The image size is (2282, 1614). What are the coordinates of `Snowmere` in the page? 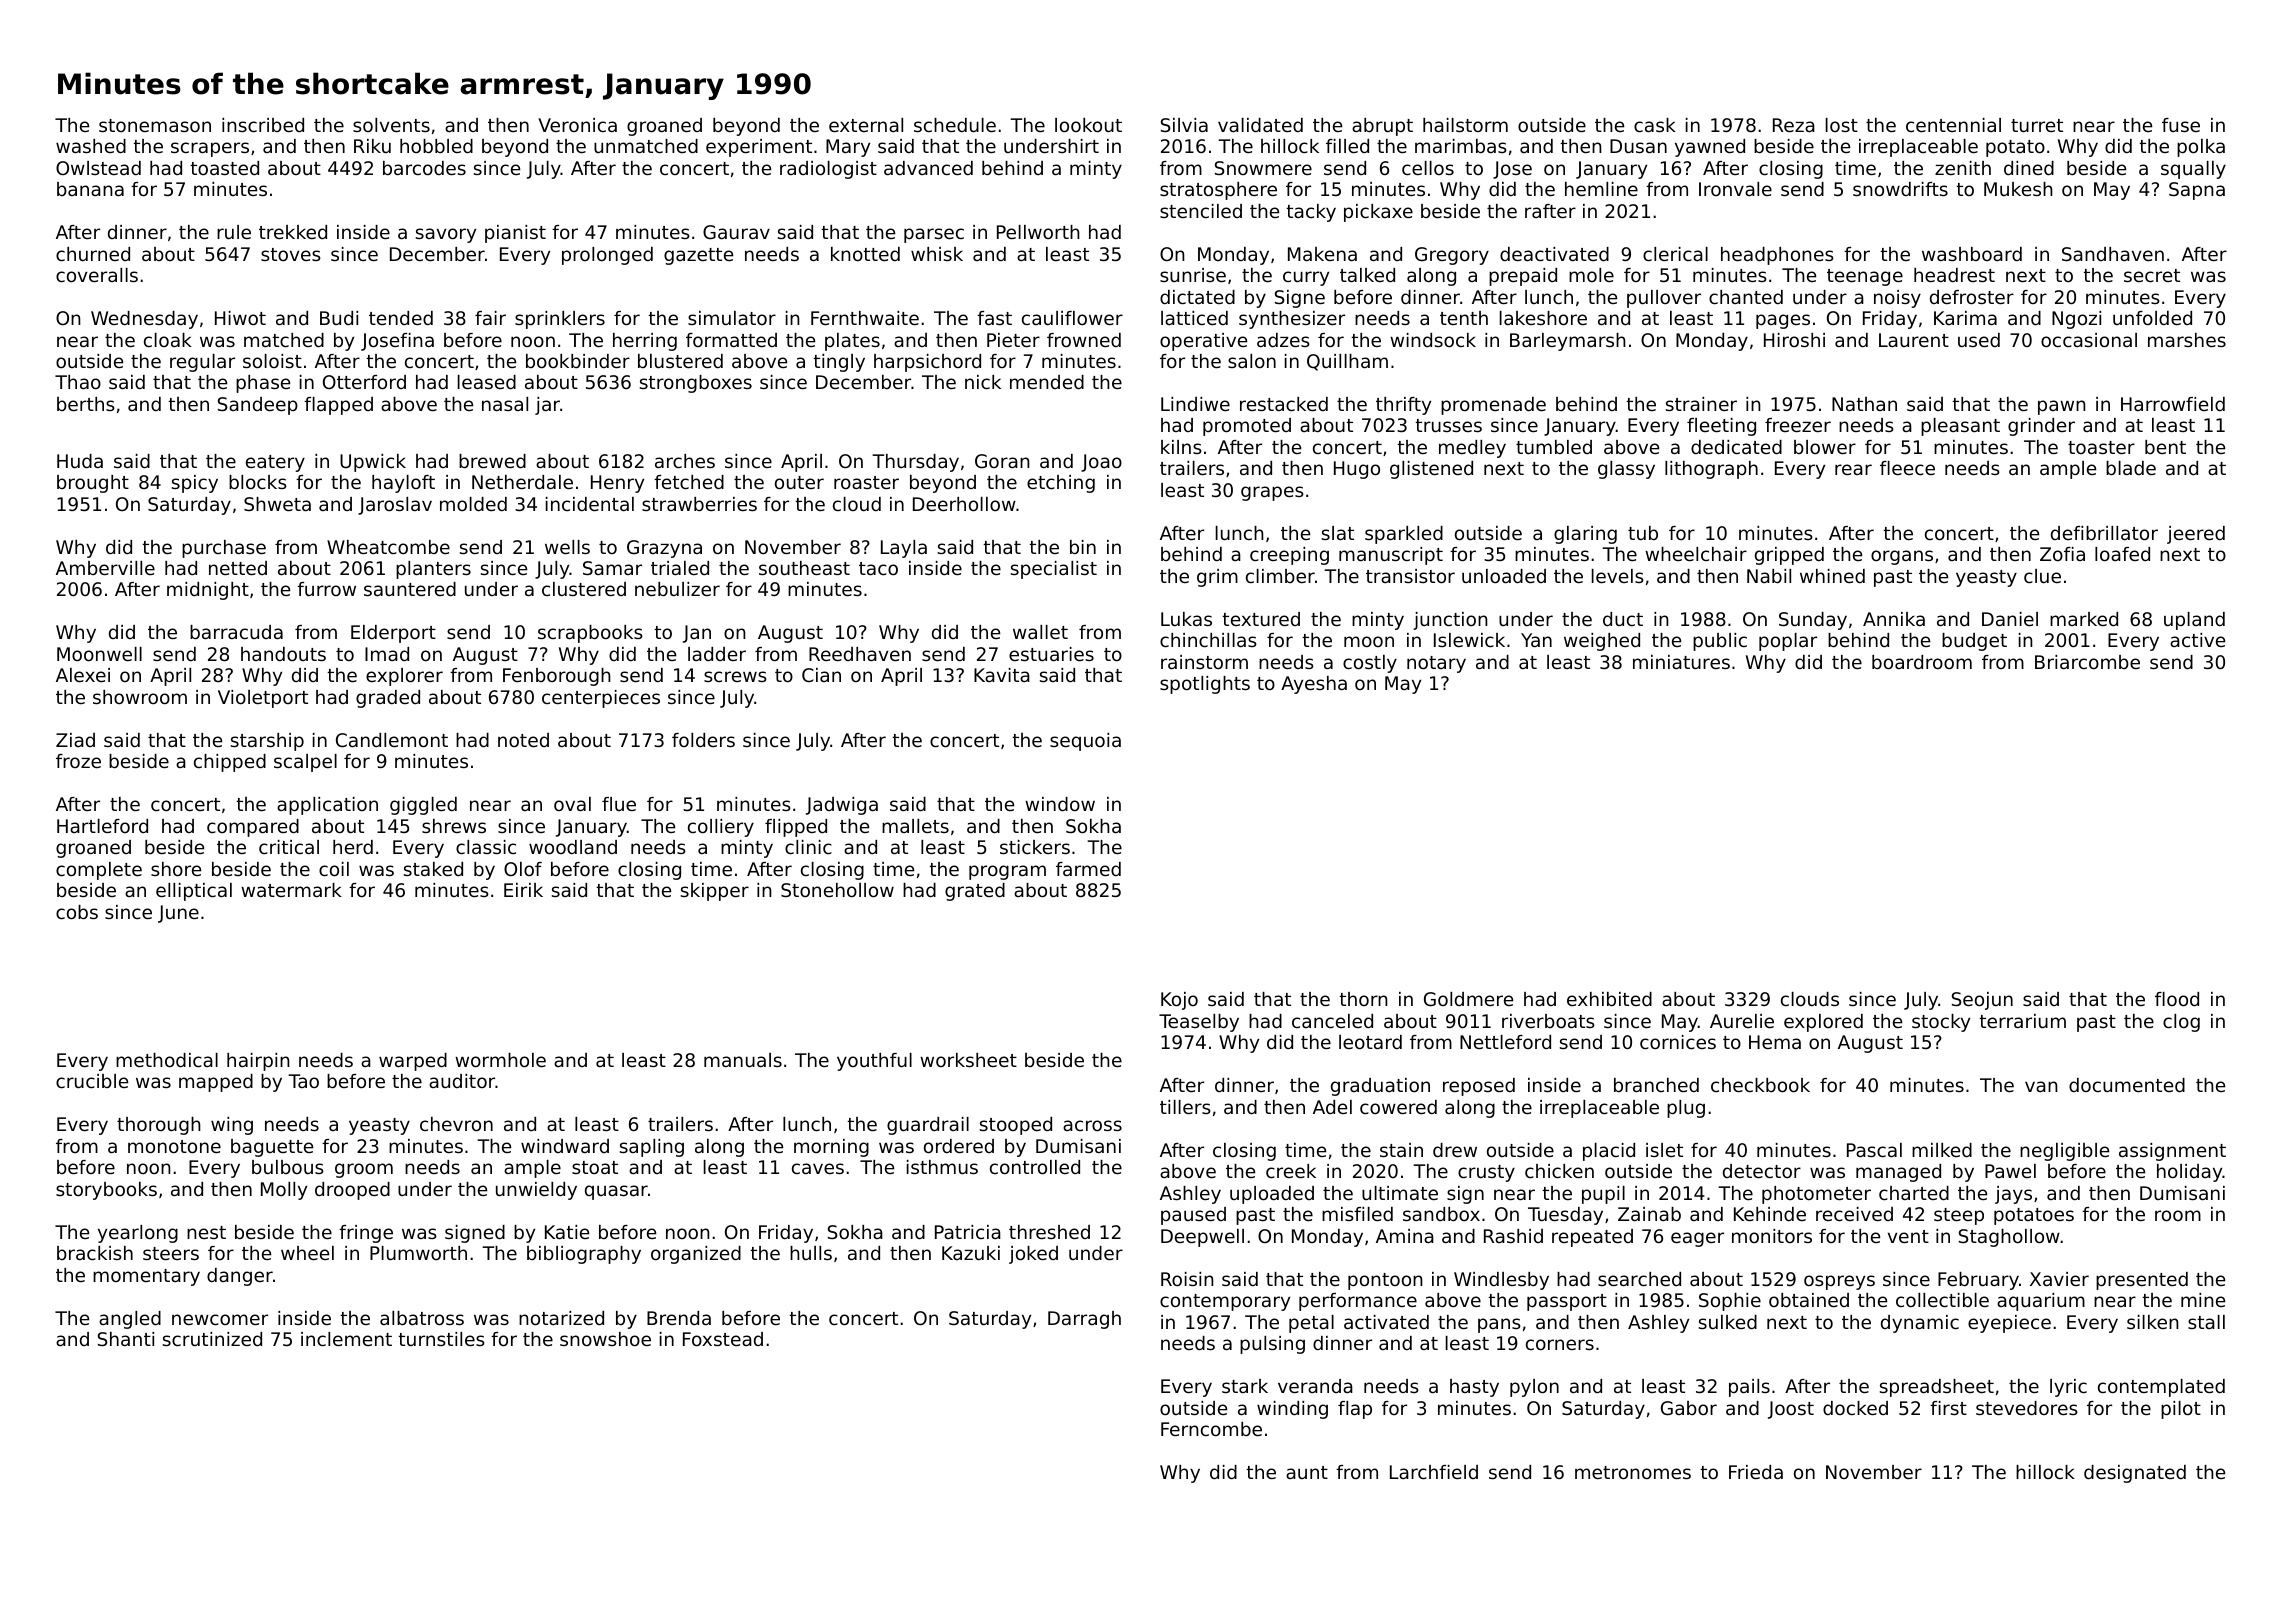 It's located at (1263, 168).
